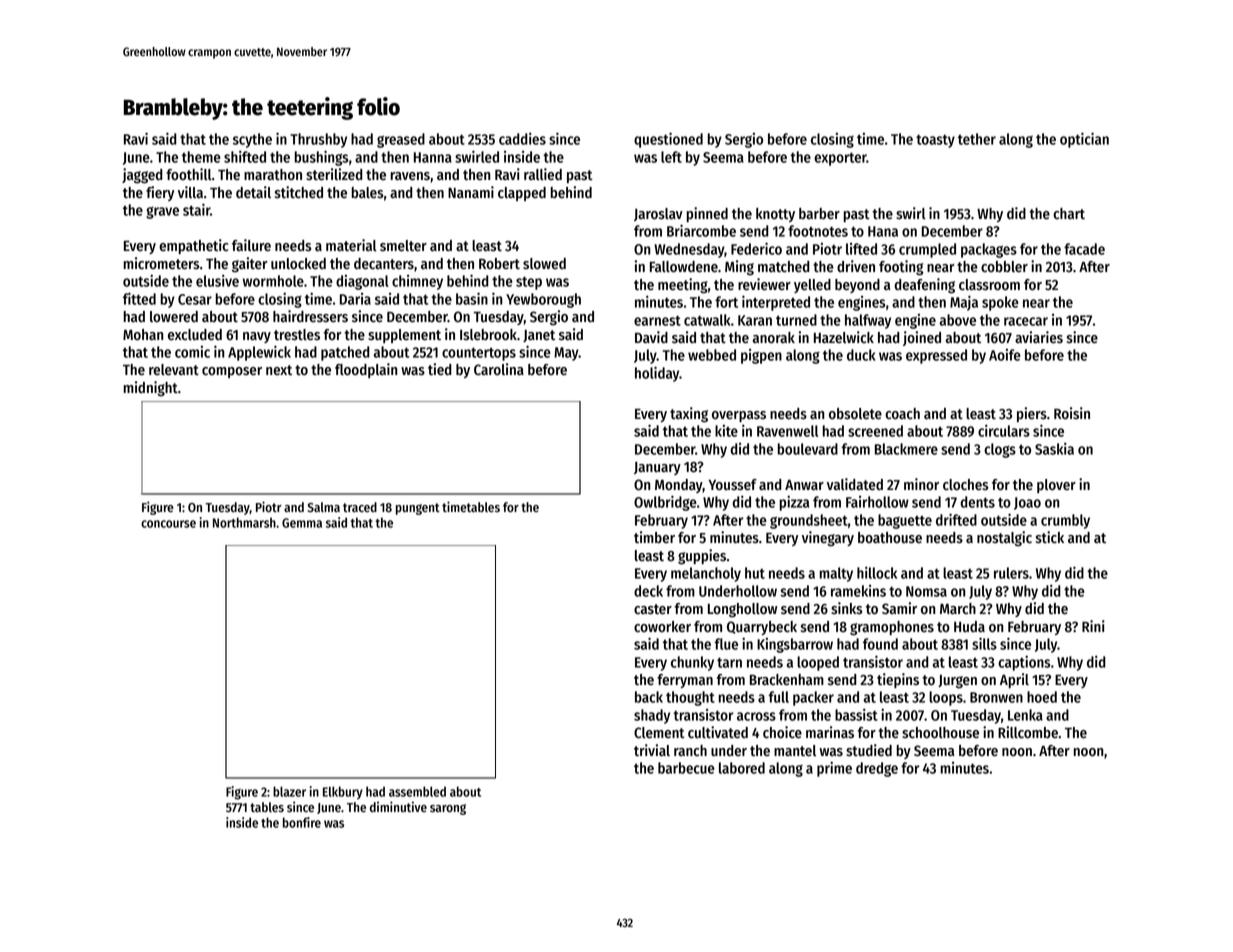 Image resolution: width=1233 pixels, height=952 pixels. Describe the element at coordinates (977, 139) in the document. I see `tether` at that location.
